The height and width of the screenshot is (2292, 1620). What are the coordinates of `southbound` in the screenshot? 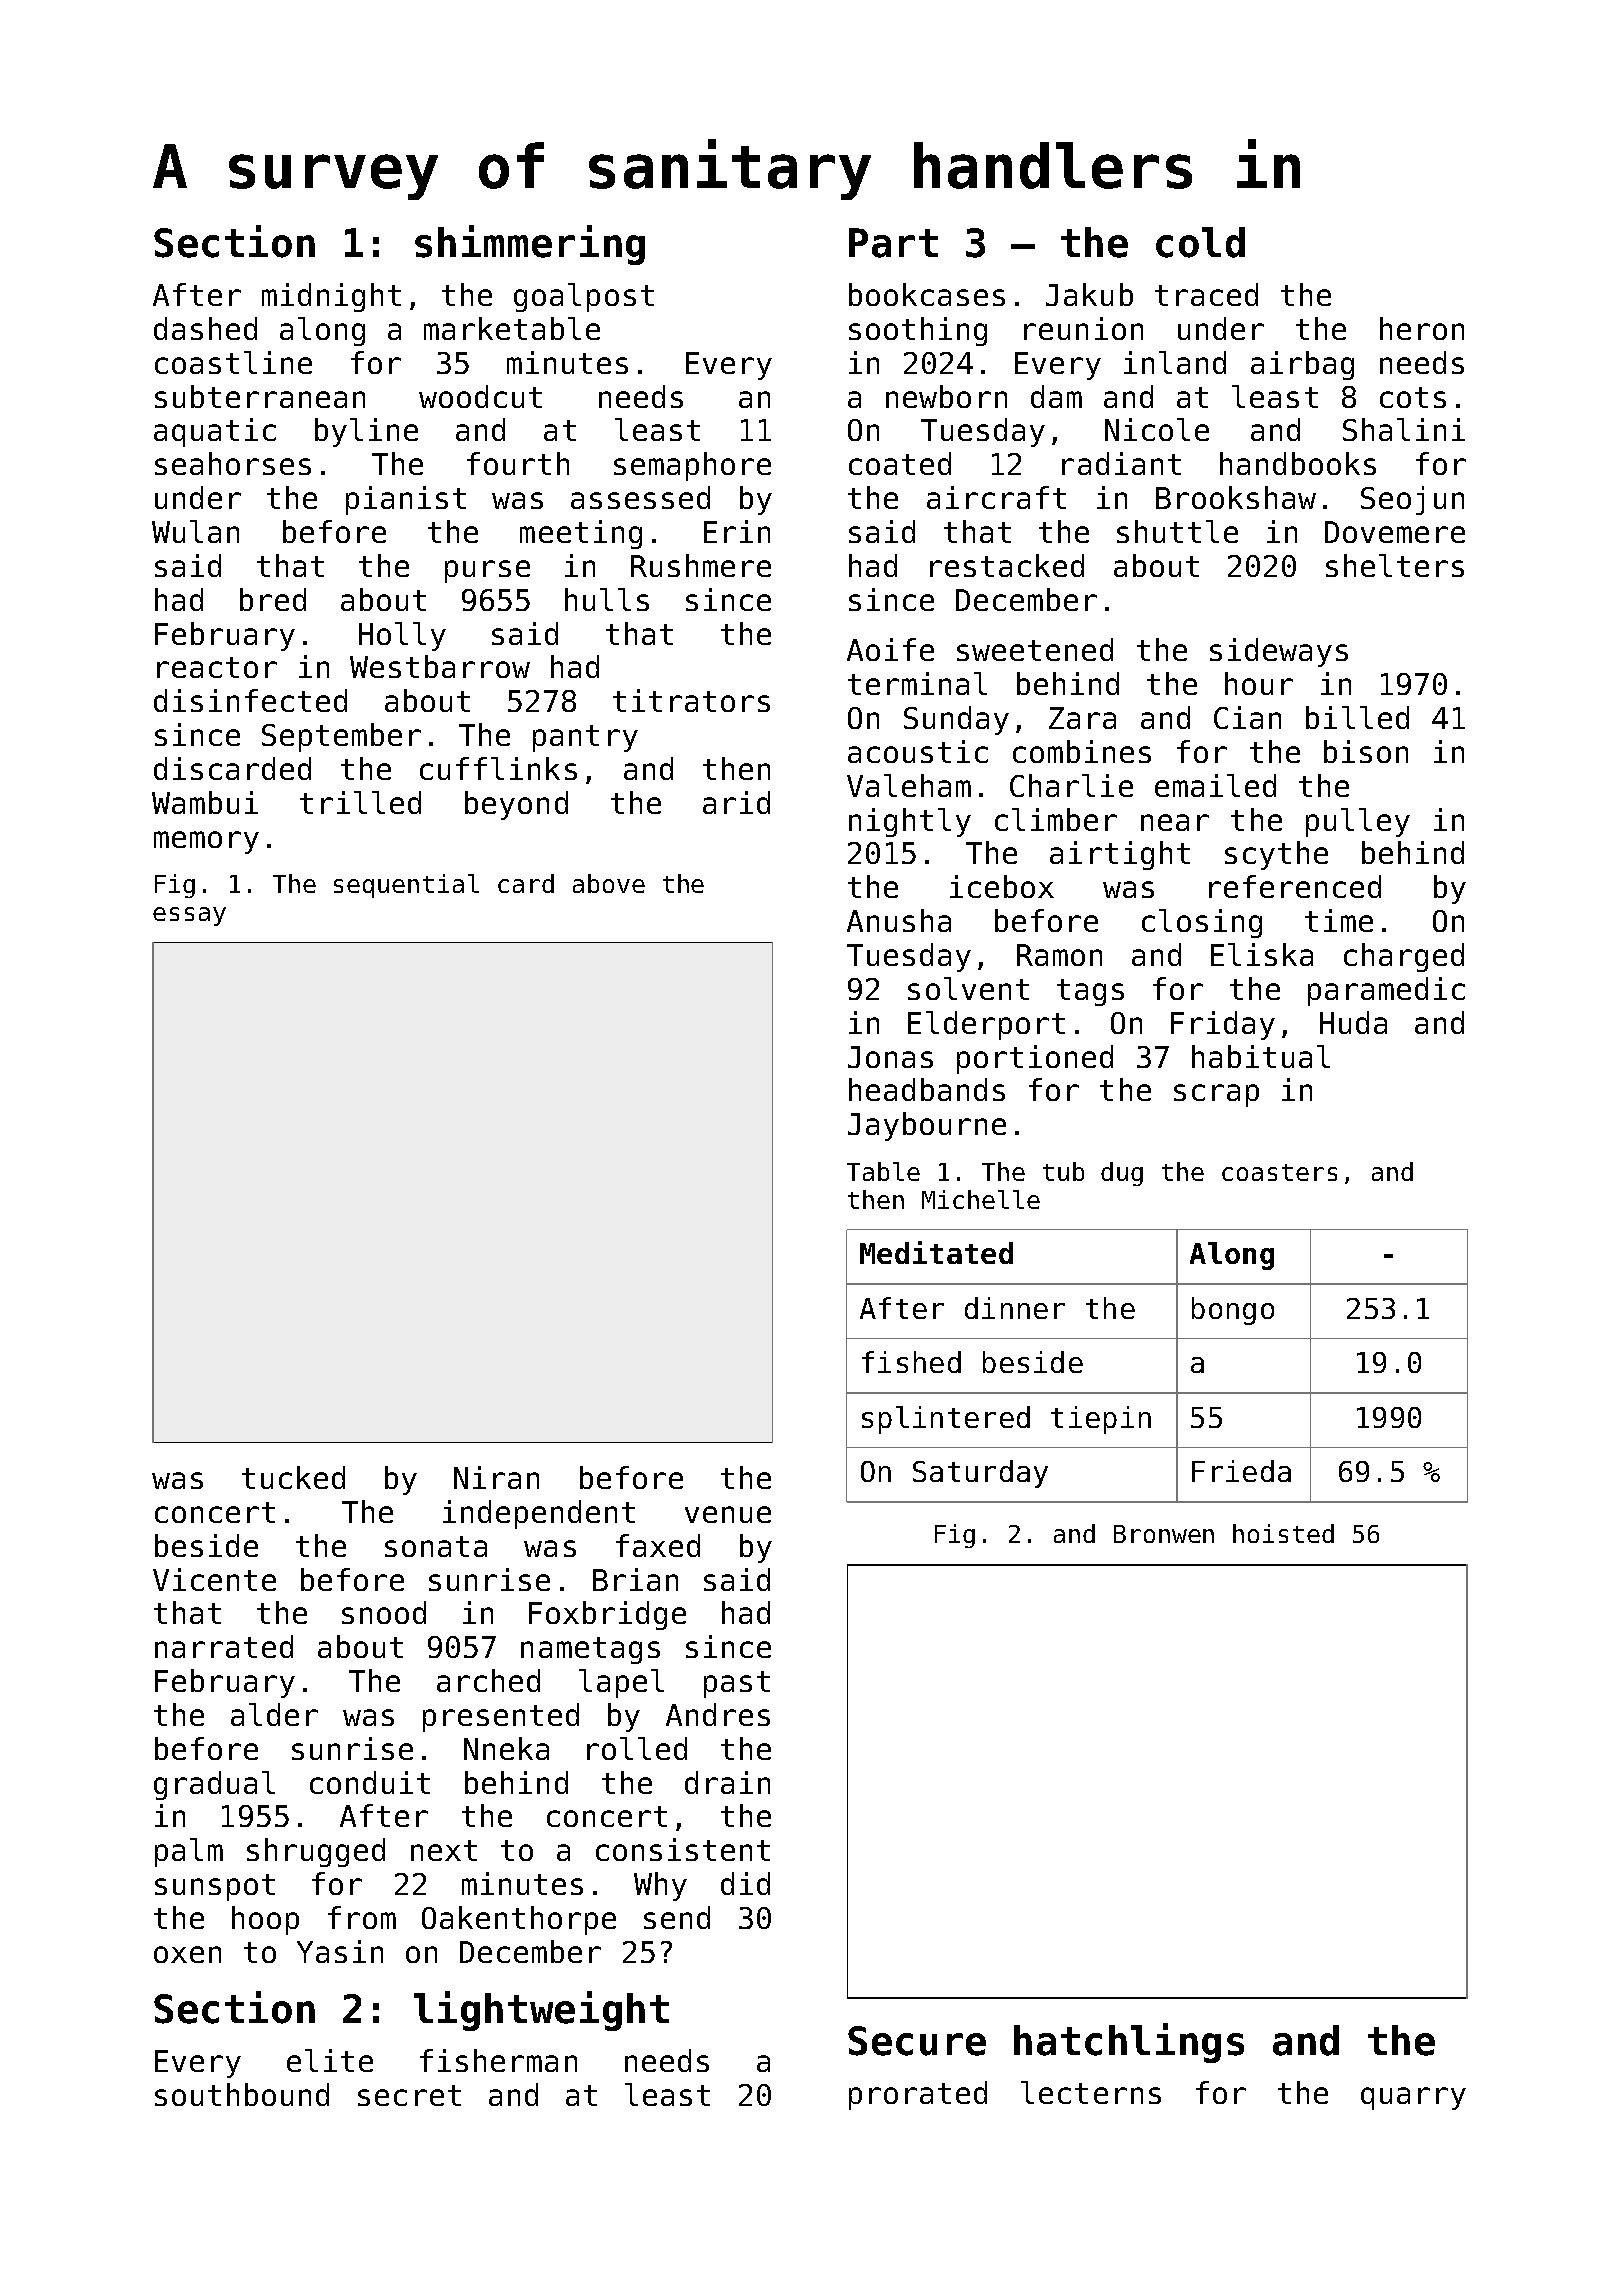 It's located at (242, 2094).
